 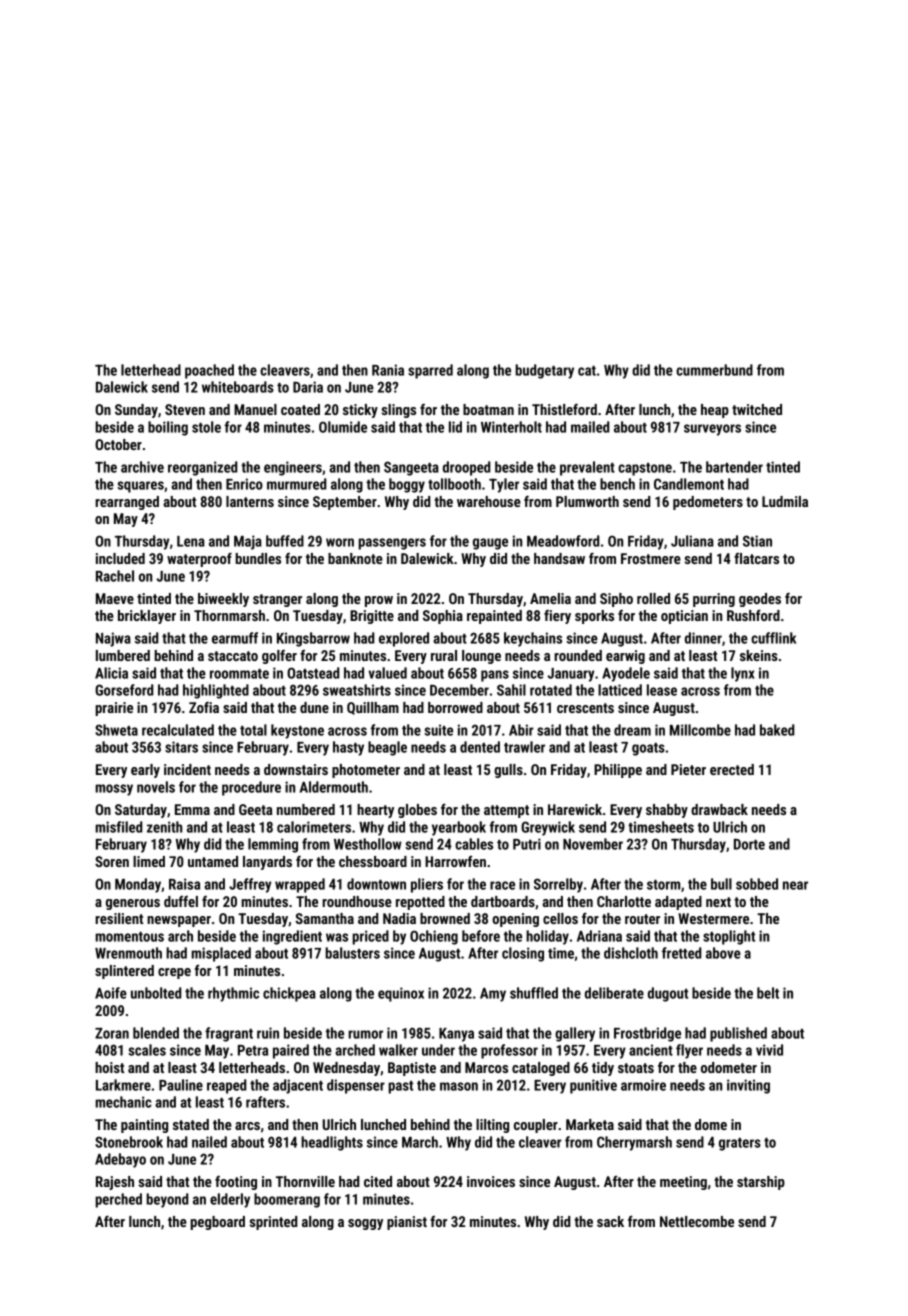 What do you see at coordinates (348, 748) in the image?
I see `hasty` at bounding box center [348, 748].
